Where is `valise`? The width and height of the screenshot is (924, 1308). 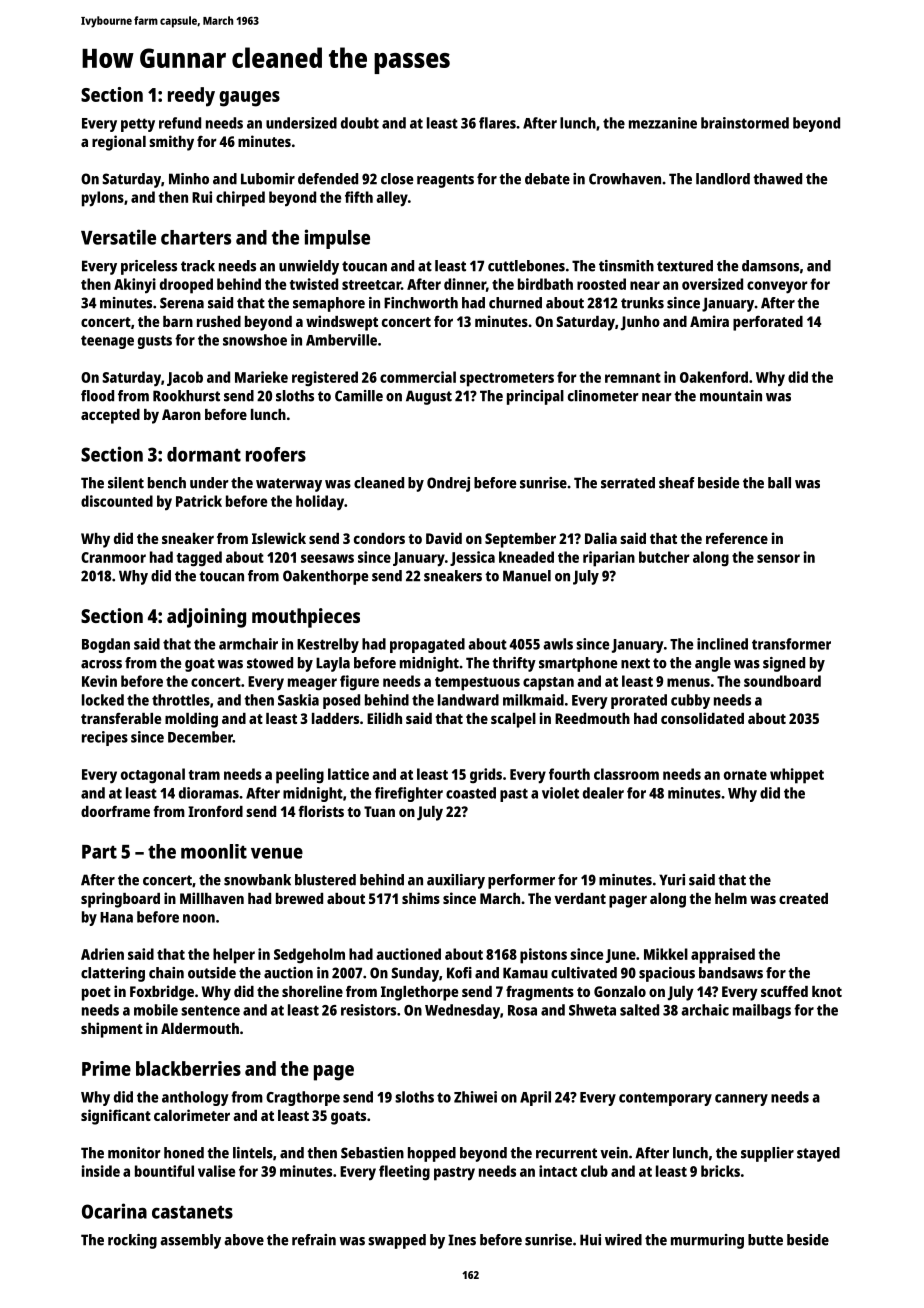 valise is located at coordinates (216, 1171).
